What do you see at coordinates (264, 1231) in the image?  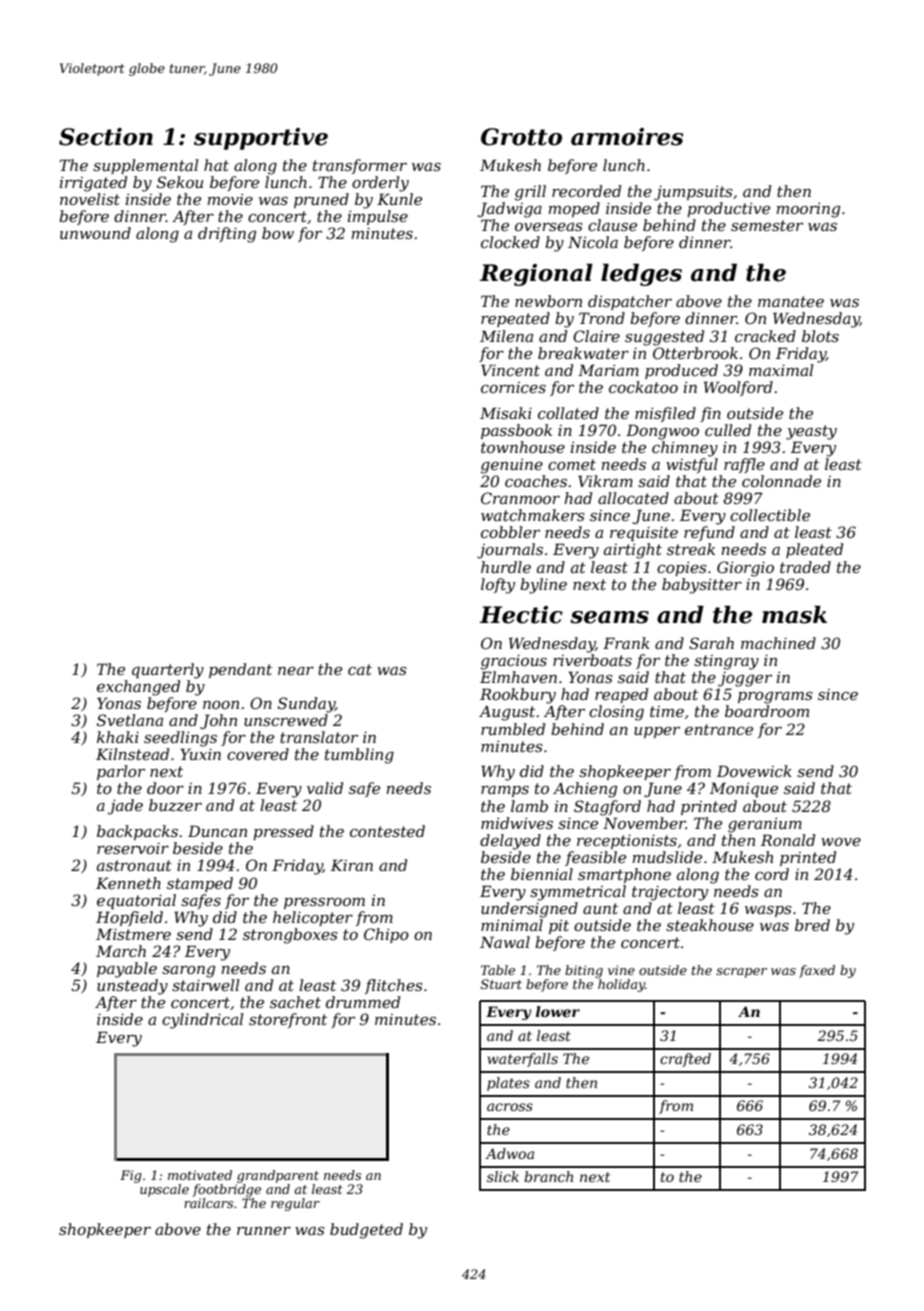 I see `runner` at bounding box center [264, 1231].
